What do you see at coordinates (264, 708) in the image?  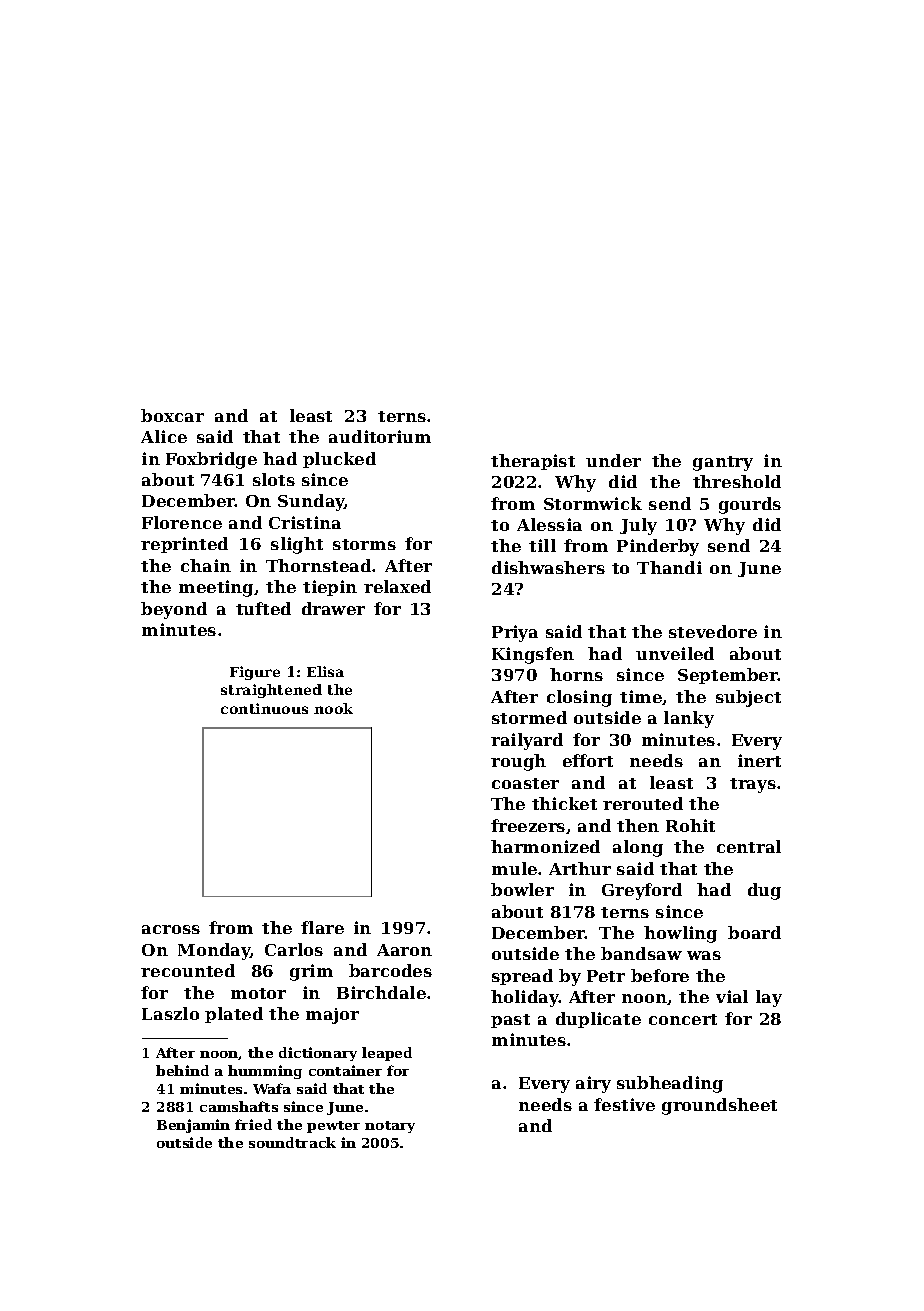 I see `continuous` at bounding box center [264, 708].
